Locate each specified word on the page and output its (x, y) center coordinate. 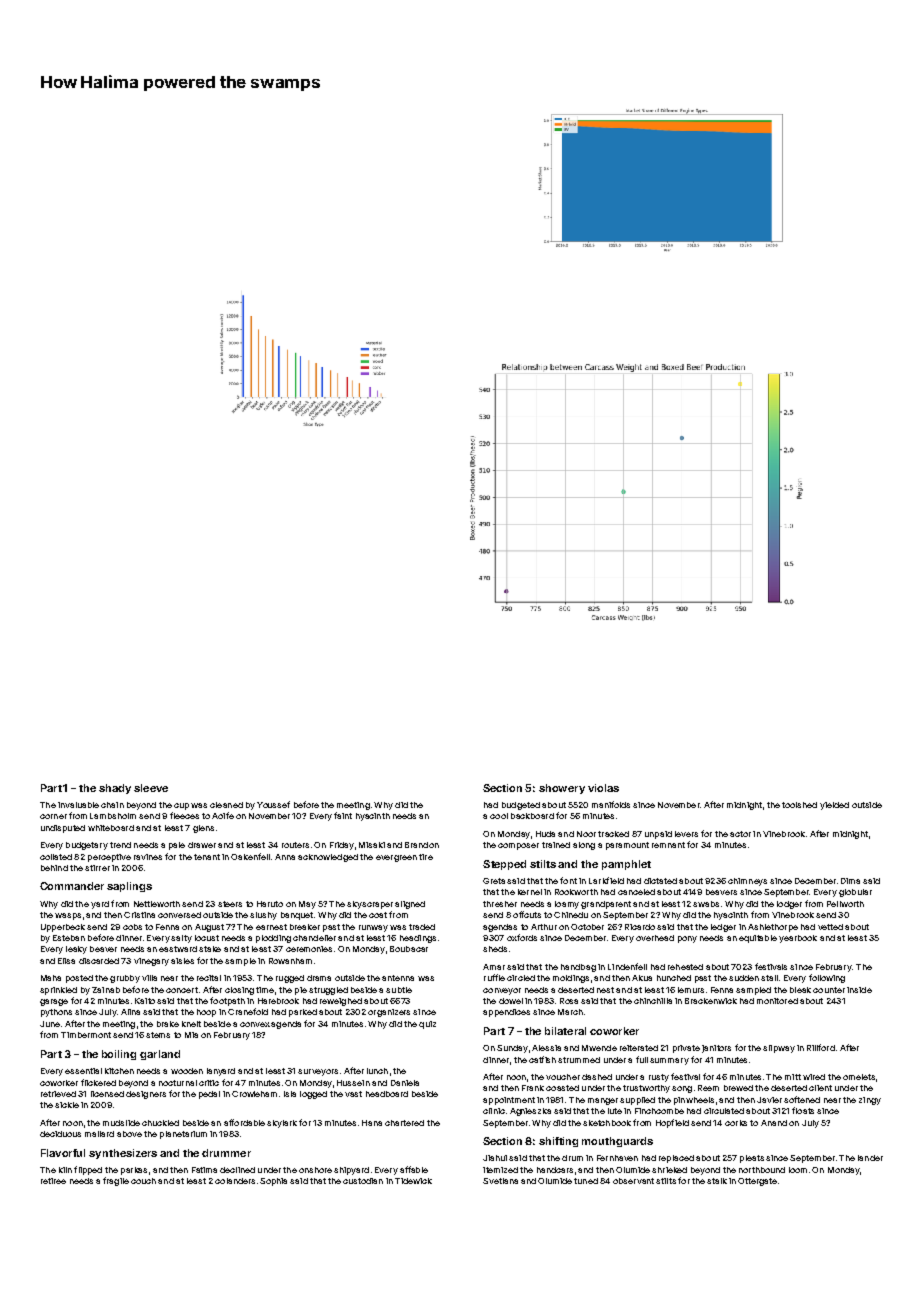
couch (143, 1181)
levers (686, 834)
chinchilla (653, 1001)
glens (203, 829)
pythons (56, 1013)
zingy (870, 1101)
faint (343, 815)
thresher (500, 904)
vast (353, 1094)
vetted (830, 927)
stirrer (97, 868)
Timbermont (86, 1035)
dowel (511, 1001)
